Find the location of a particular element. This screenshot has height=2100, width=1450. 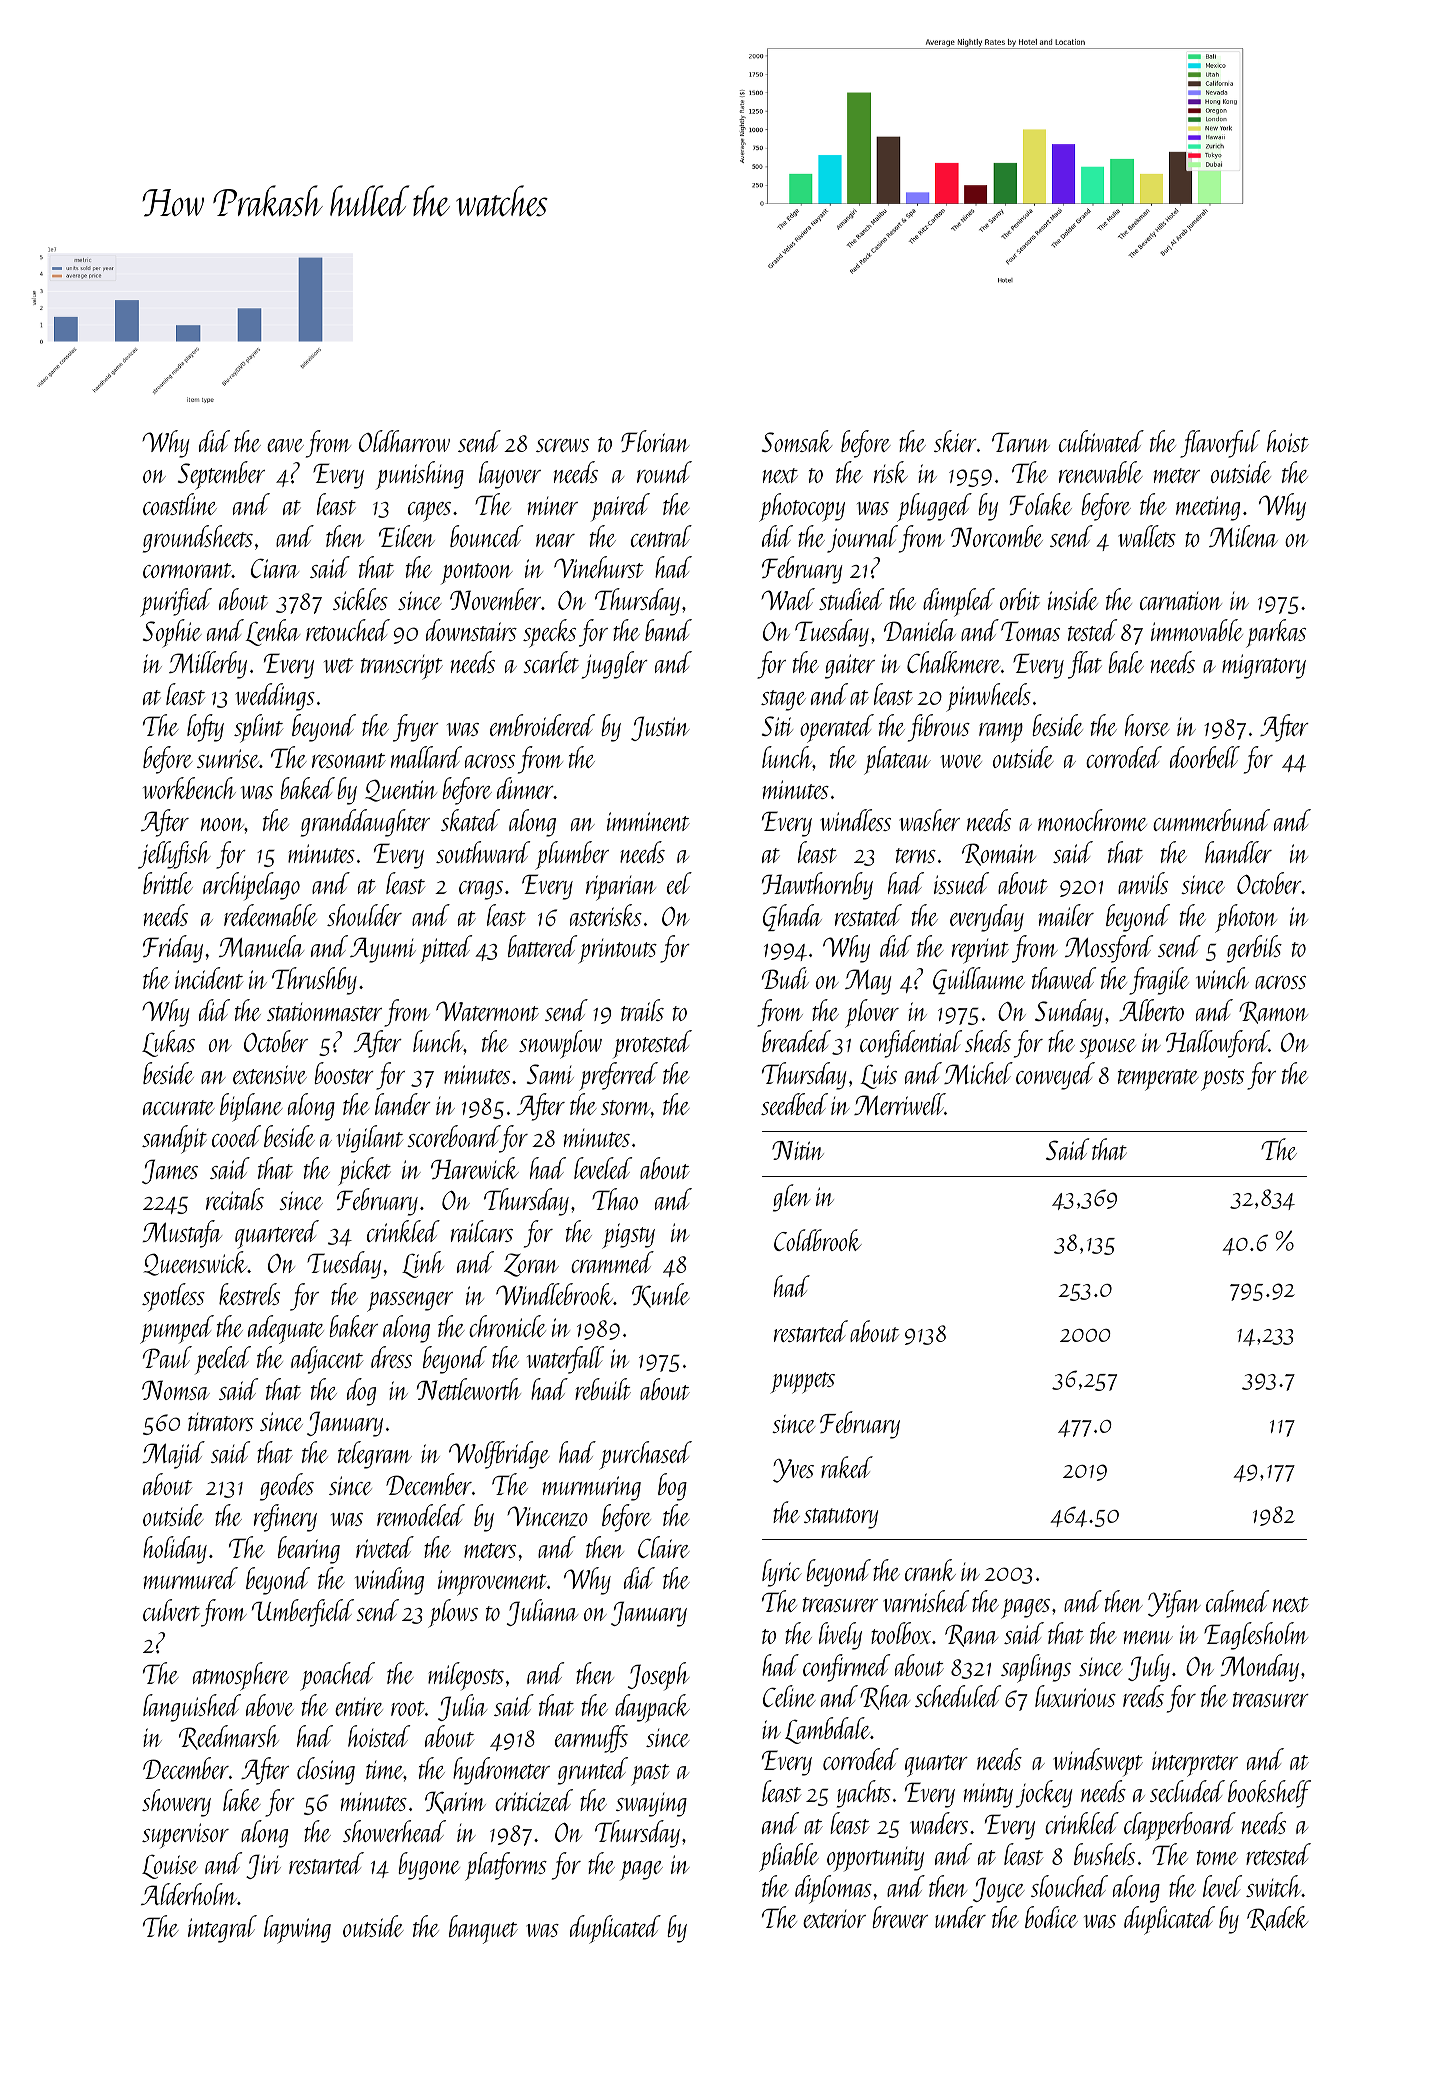

eave is located at coordinates (285, 445).
